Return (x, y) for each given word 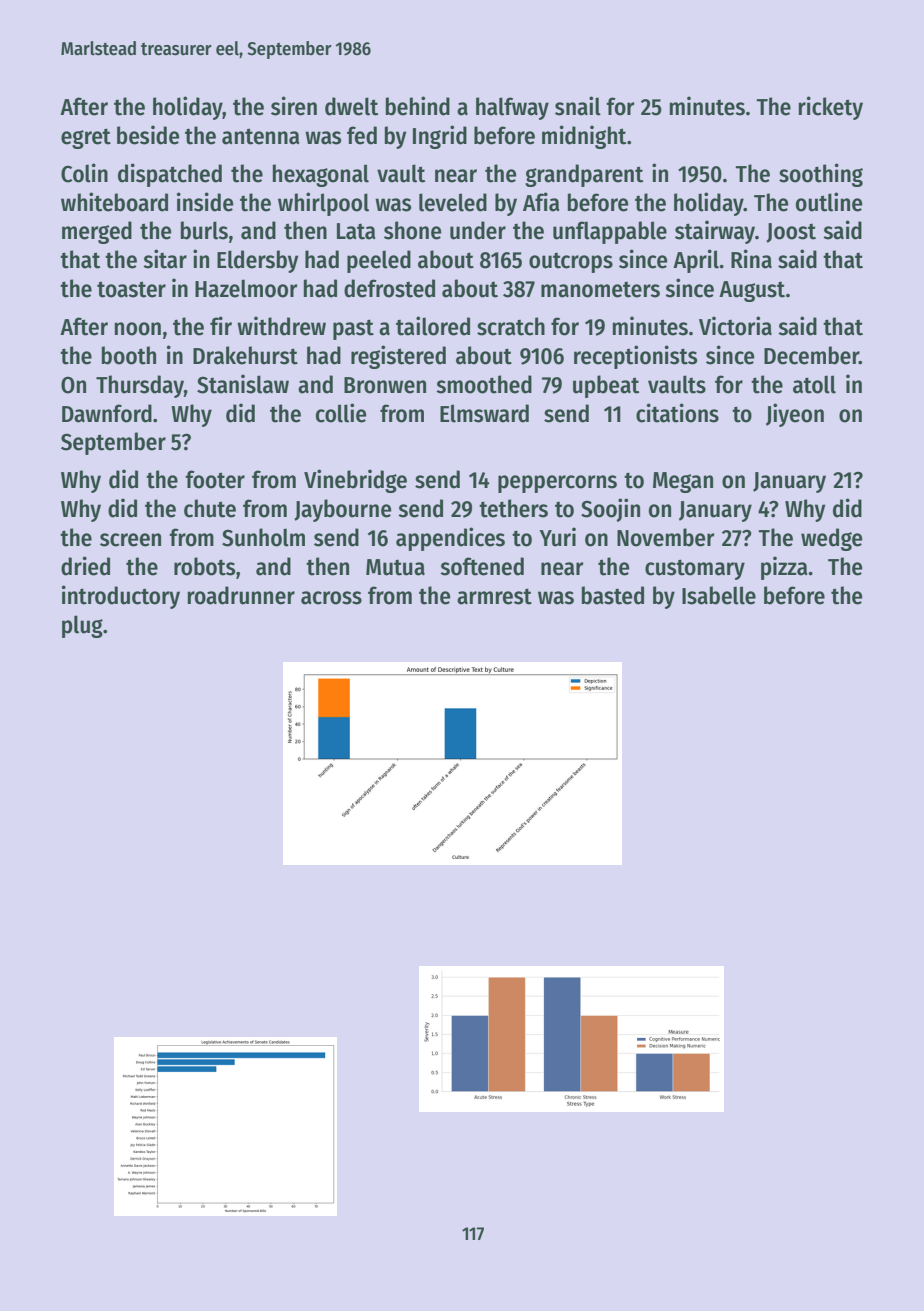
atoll (814, 384)
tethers (513, 508)
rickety (831, 108)
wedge (832, 539)
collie (341, 413)
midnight (584, 137)
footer (215, 479)
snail (578, 106)
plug (82, 626)
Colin (84, 173)
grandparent (584, 175)
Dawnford (107, 413)
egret (86, 138)
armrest (494, 596)
